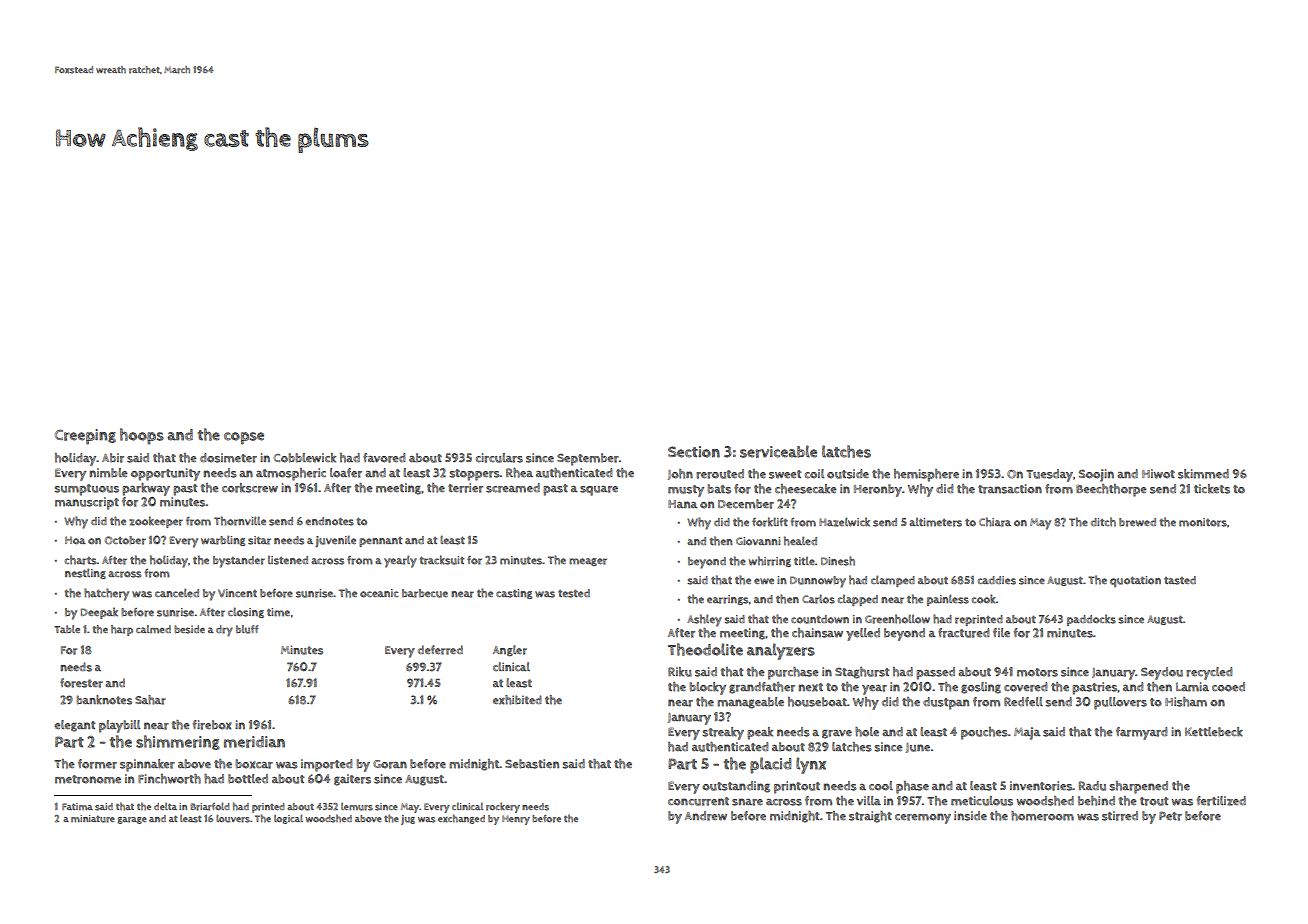  I want to click on hoops, so click(142, 436).
